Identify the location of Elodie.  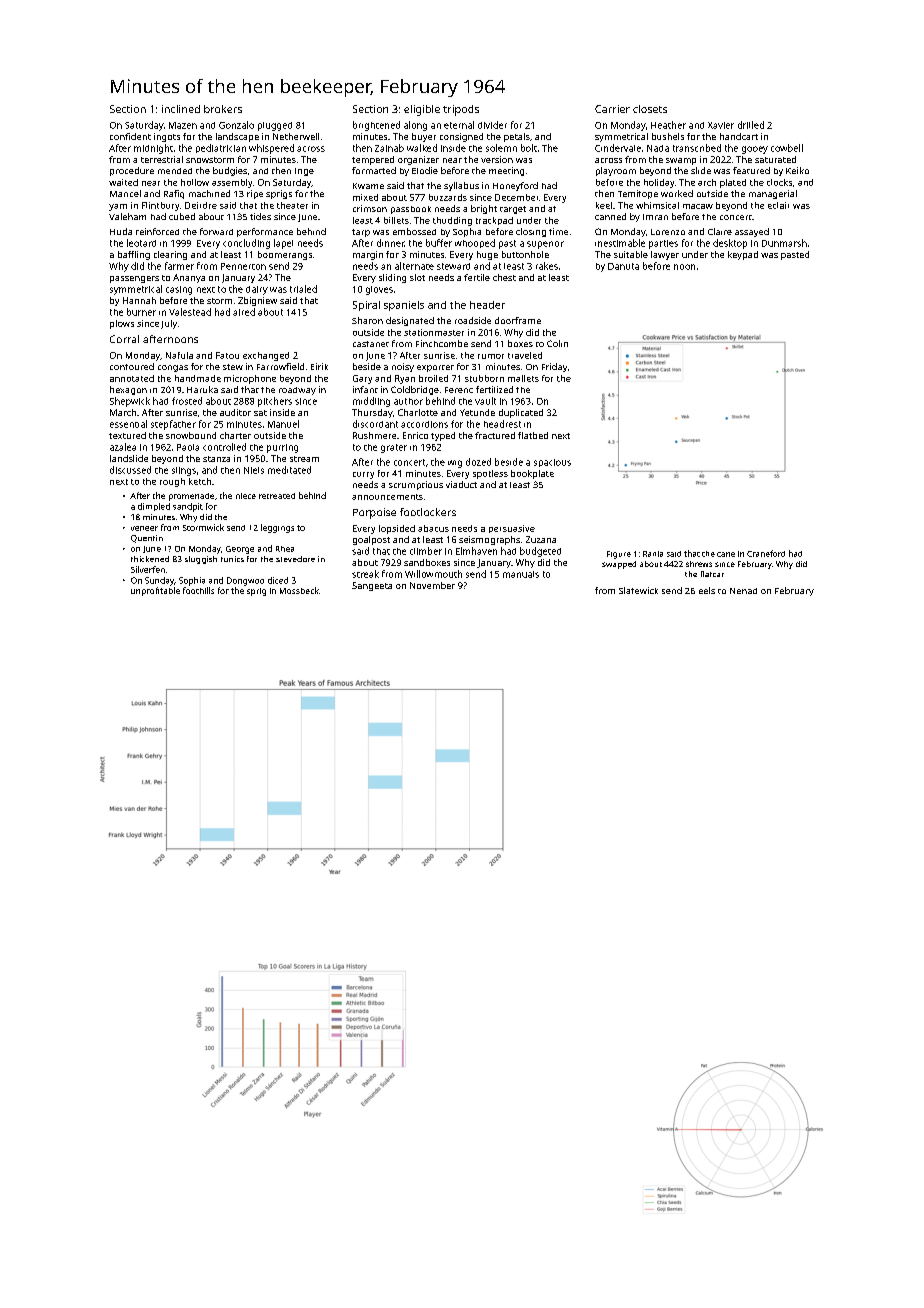
(425, 170).
